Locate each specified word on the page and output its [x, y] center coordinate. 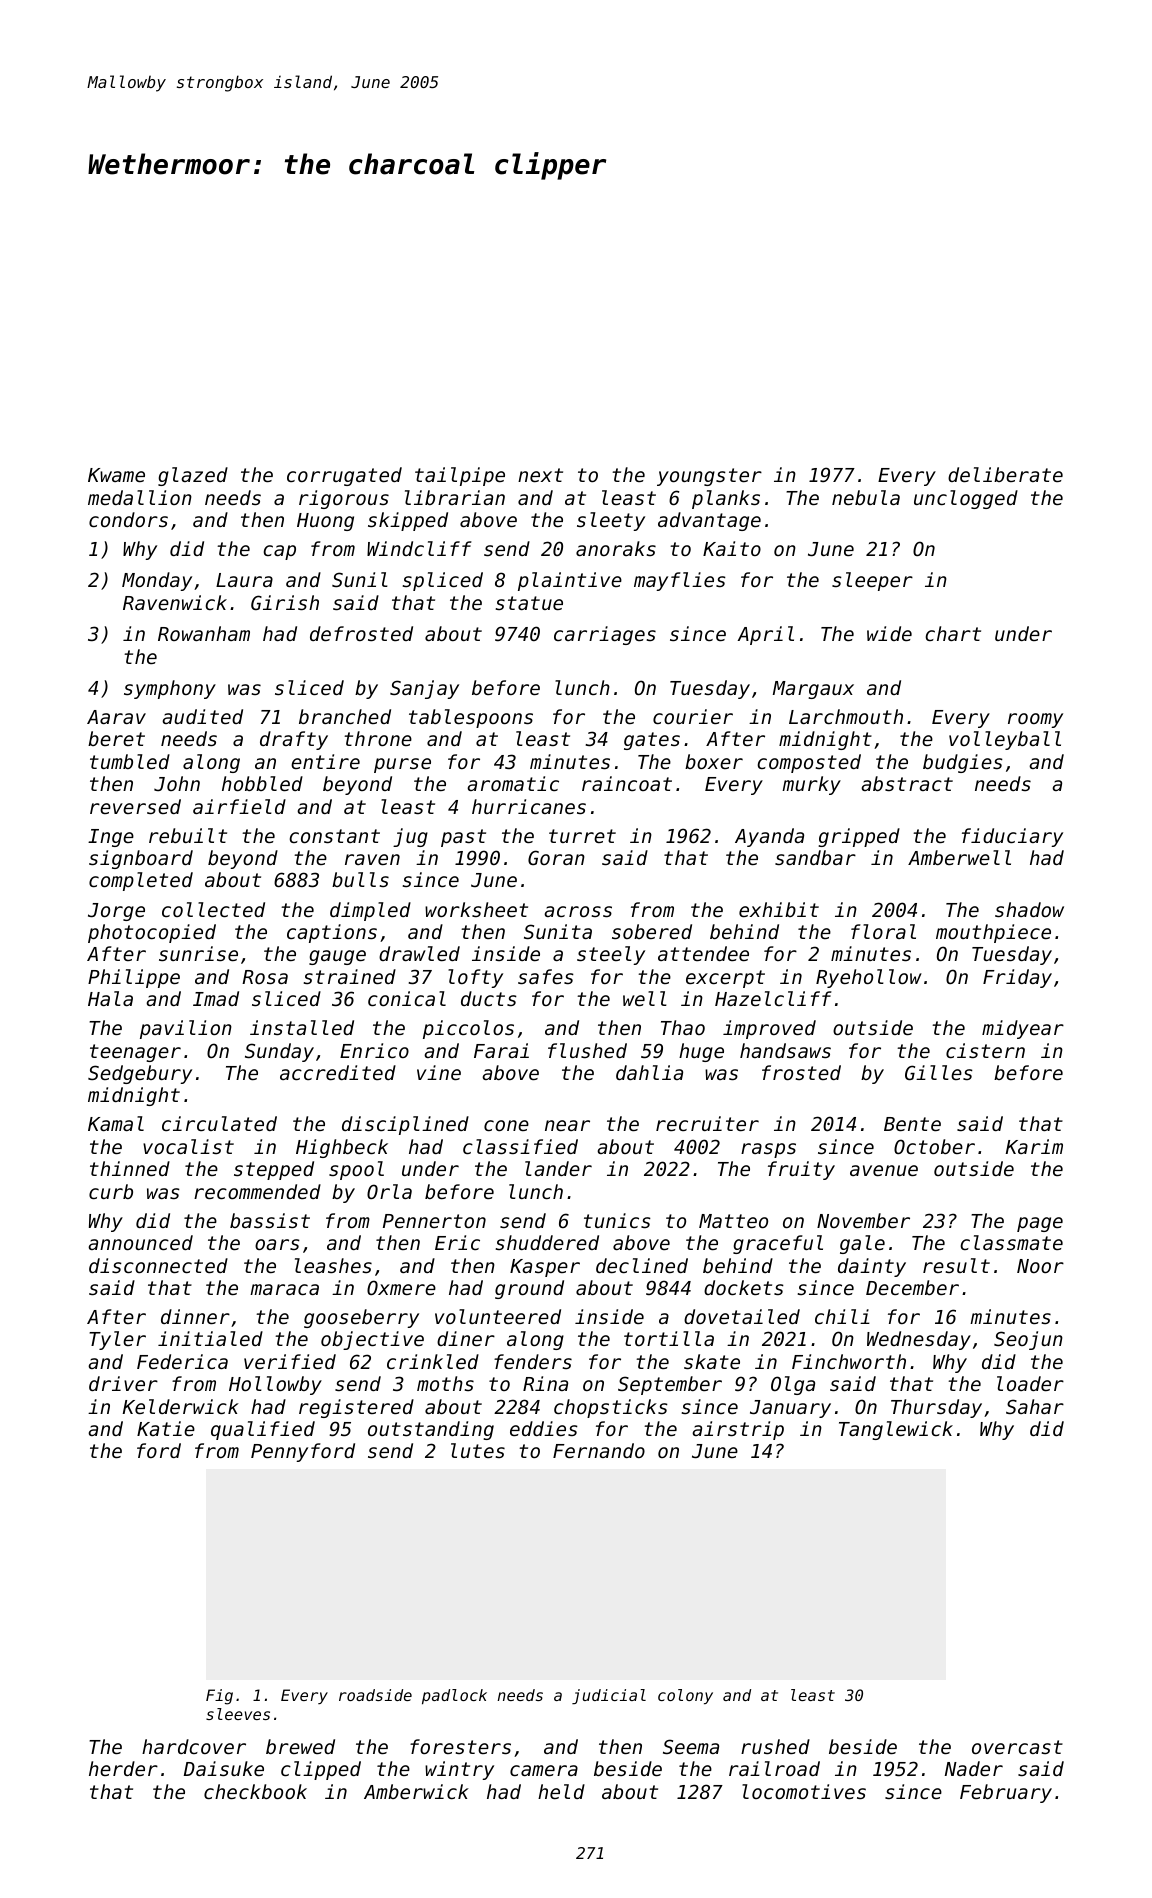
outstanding [431, 1430]
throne [378, 738]
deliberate [1005, 474]
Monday [157, 581]
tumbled [130, 761]
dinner [195, 1316]
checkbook [255, 1791]
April [765, 635]
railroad [774, 1768]
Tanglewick [896, 1430]
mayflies [680, 581]
